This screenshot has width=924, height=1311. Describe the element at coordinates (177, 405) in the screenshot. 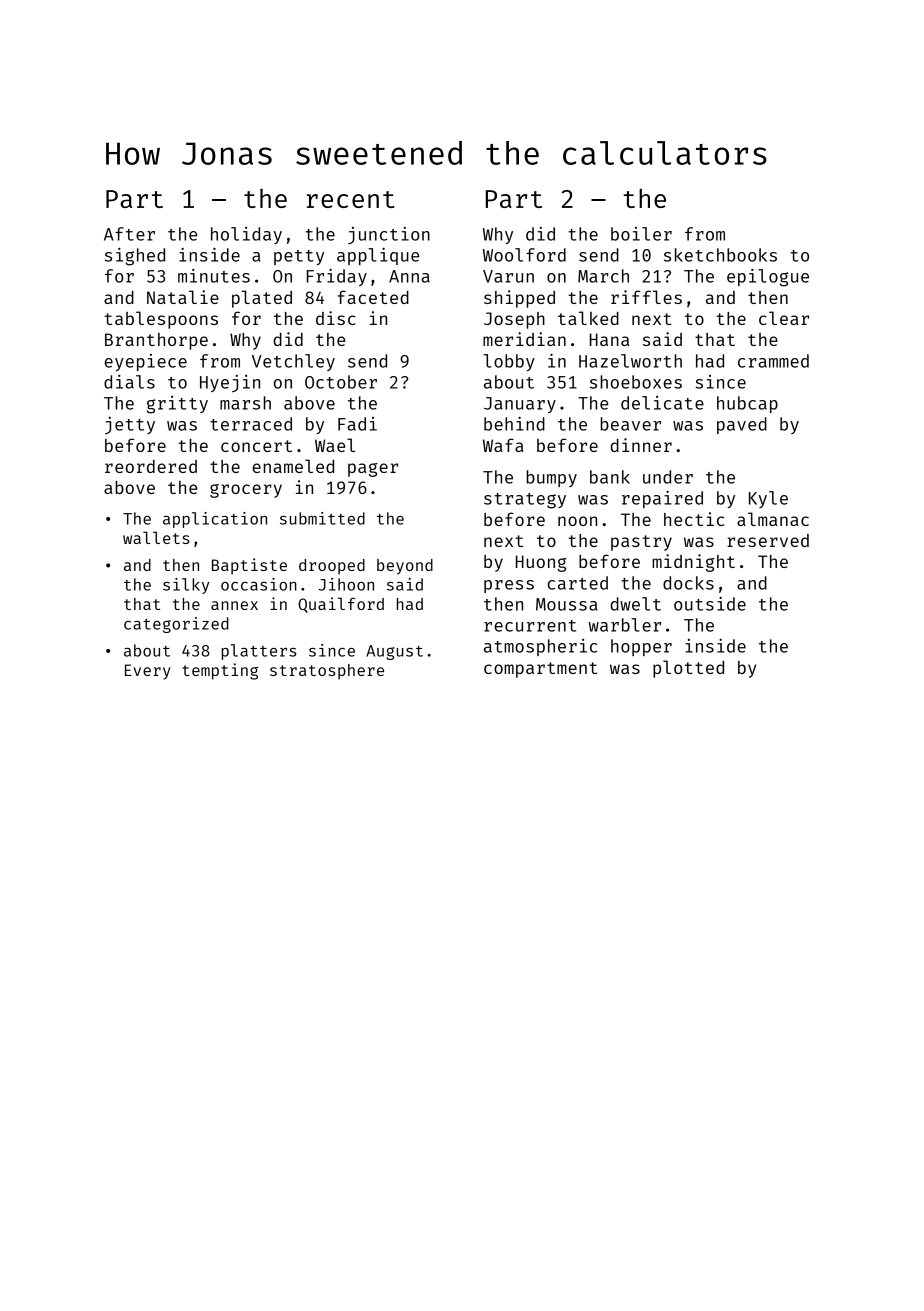

I see `gritty` at that location.
